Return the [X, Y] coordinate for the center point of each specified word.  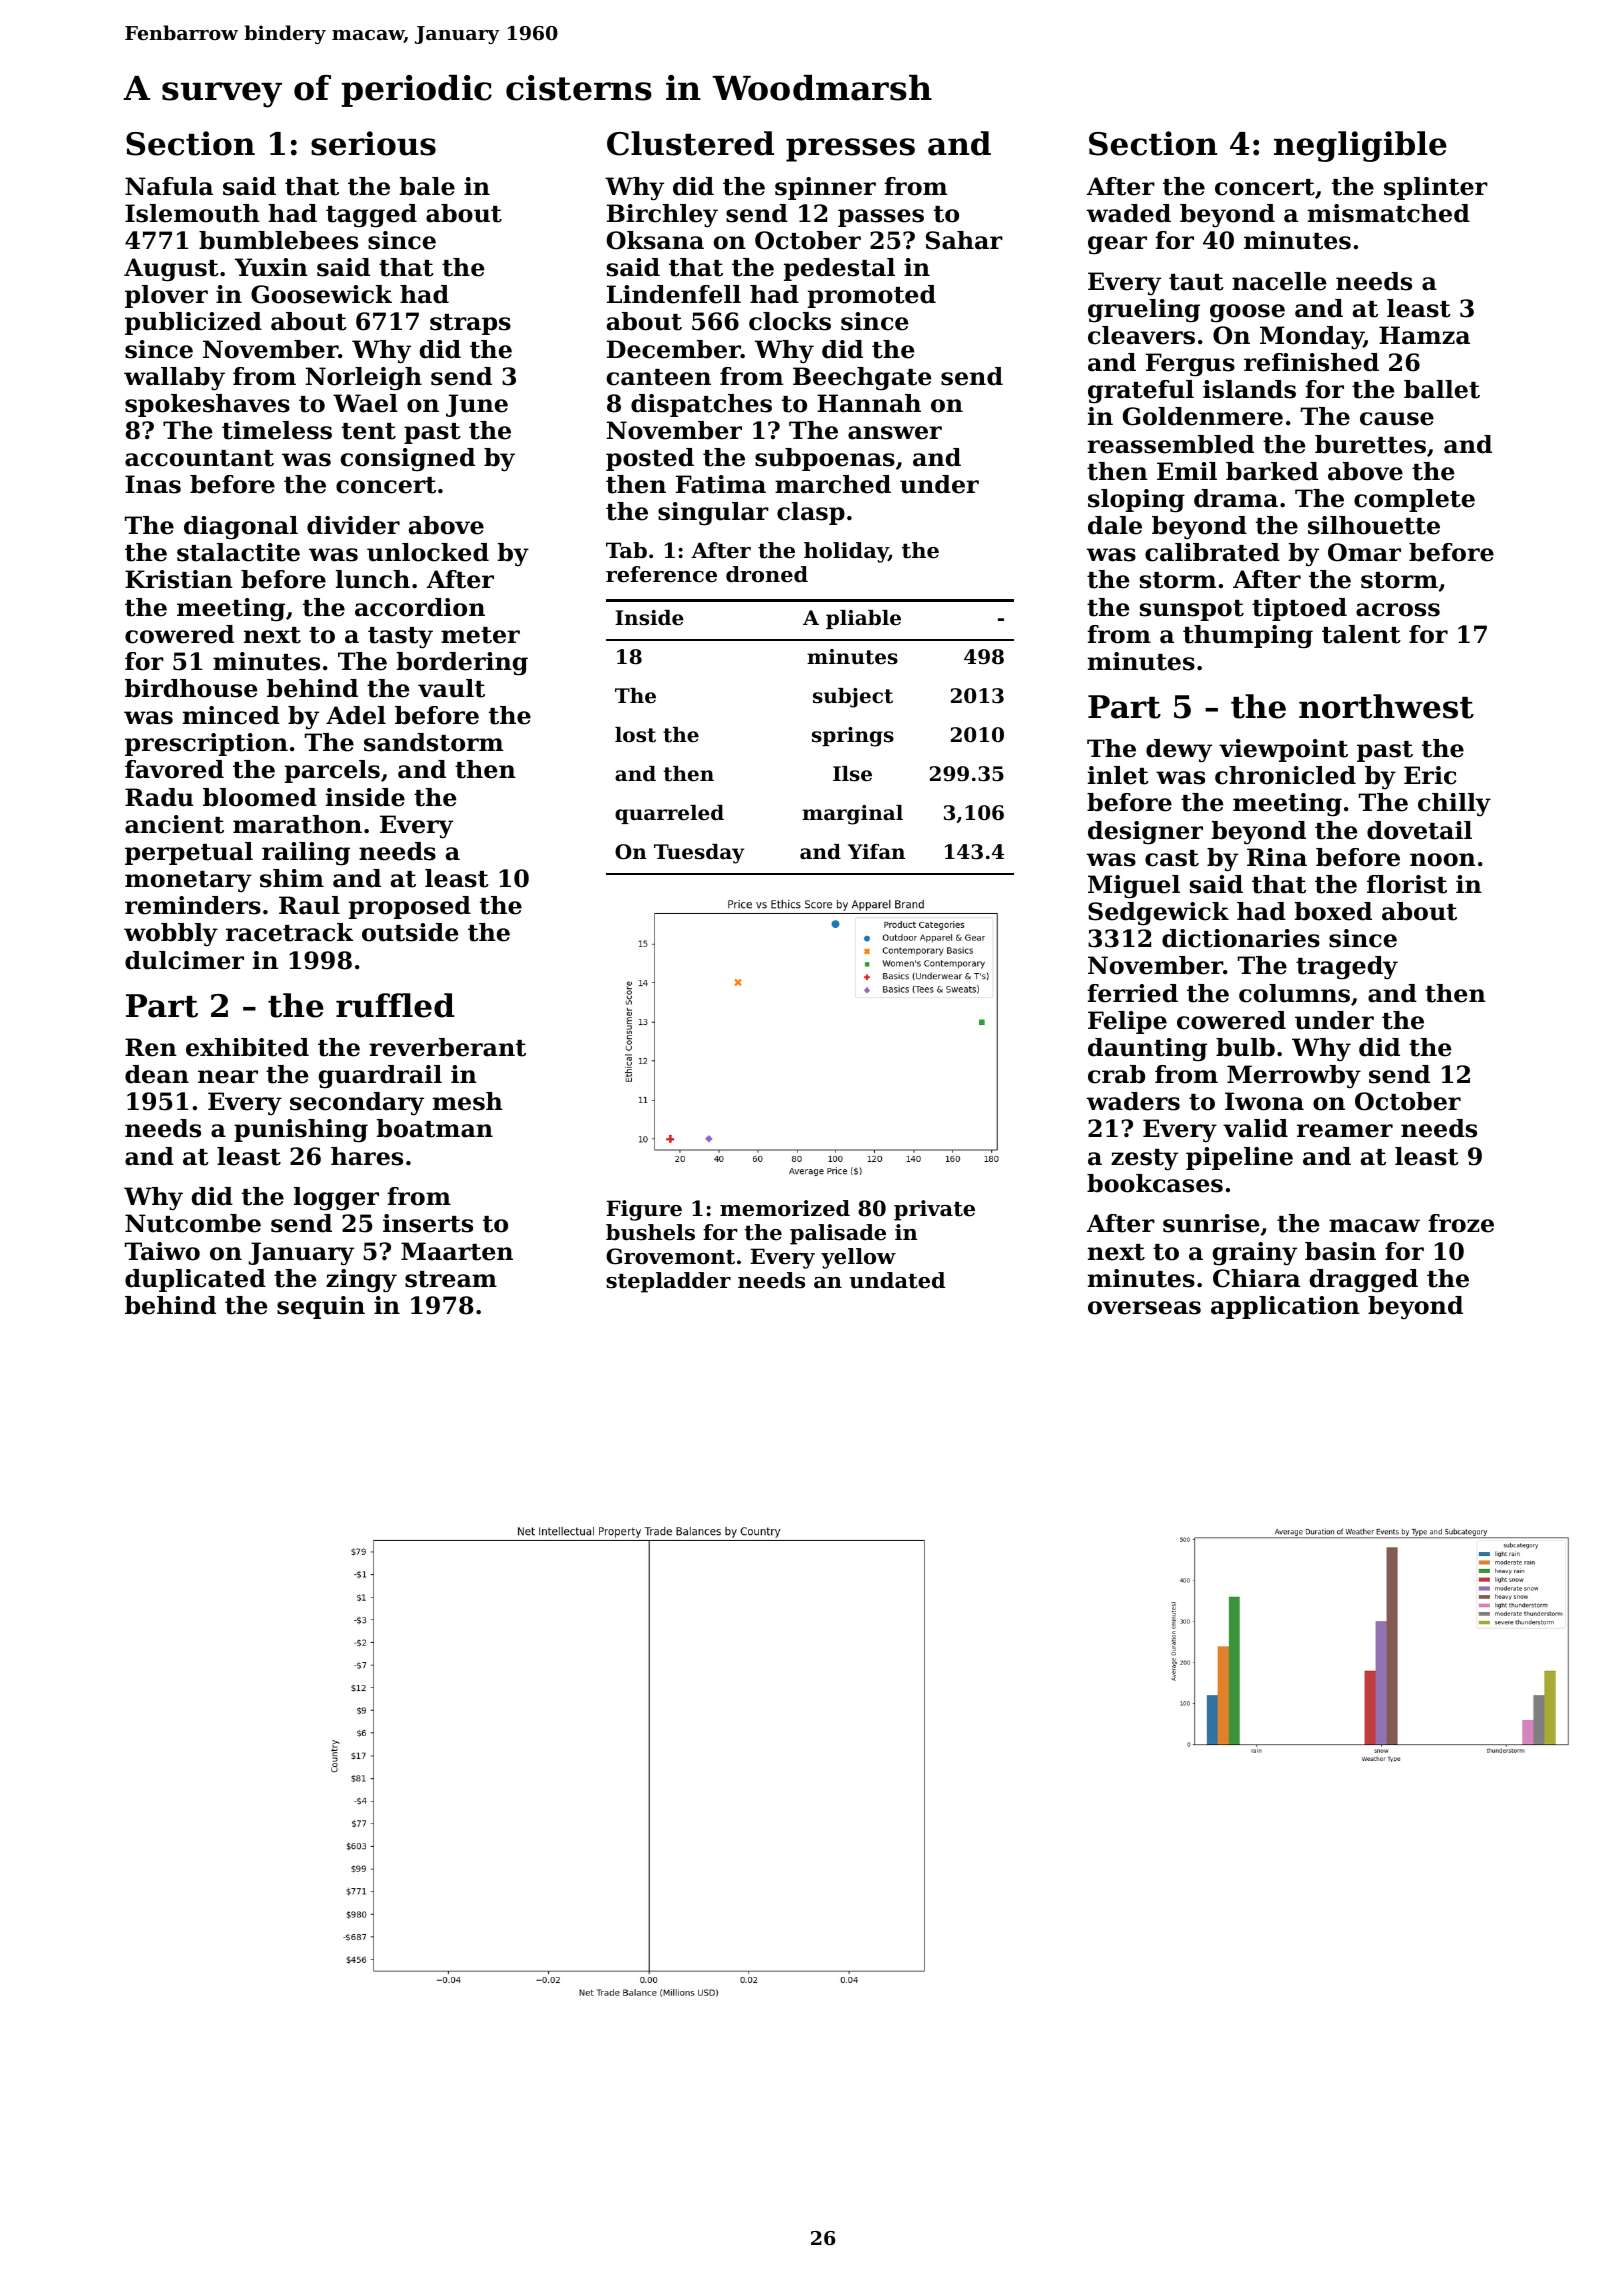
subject [853, 698]
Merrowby [1294, 1076]
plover [166, 296]
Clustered [690, 143]
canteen [659, 377]
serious [373, 143]
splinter [1436, 188]
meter [480, 635]
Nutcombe [193, 1223]
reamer [1345, 1131]
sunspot [1192, 610]
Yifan [876, 852]
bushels [650, 1232]
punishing [301, 1131]
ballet [1442, 389]
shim [292, 878]
